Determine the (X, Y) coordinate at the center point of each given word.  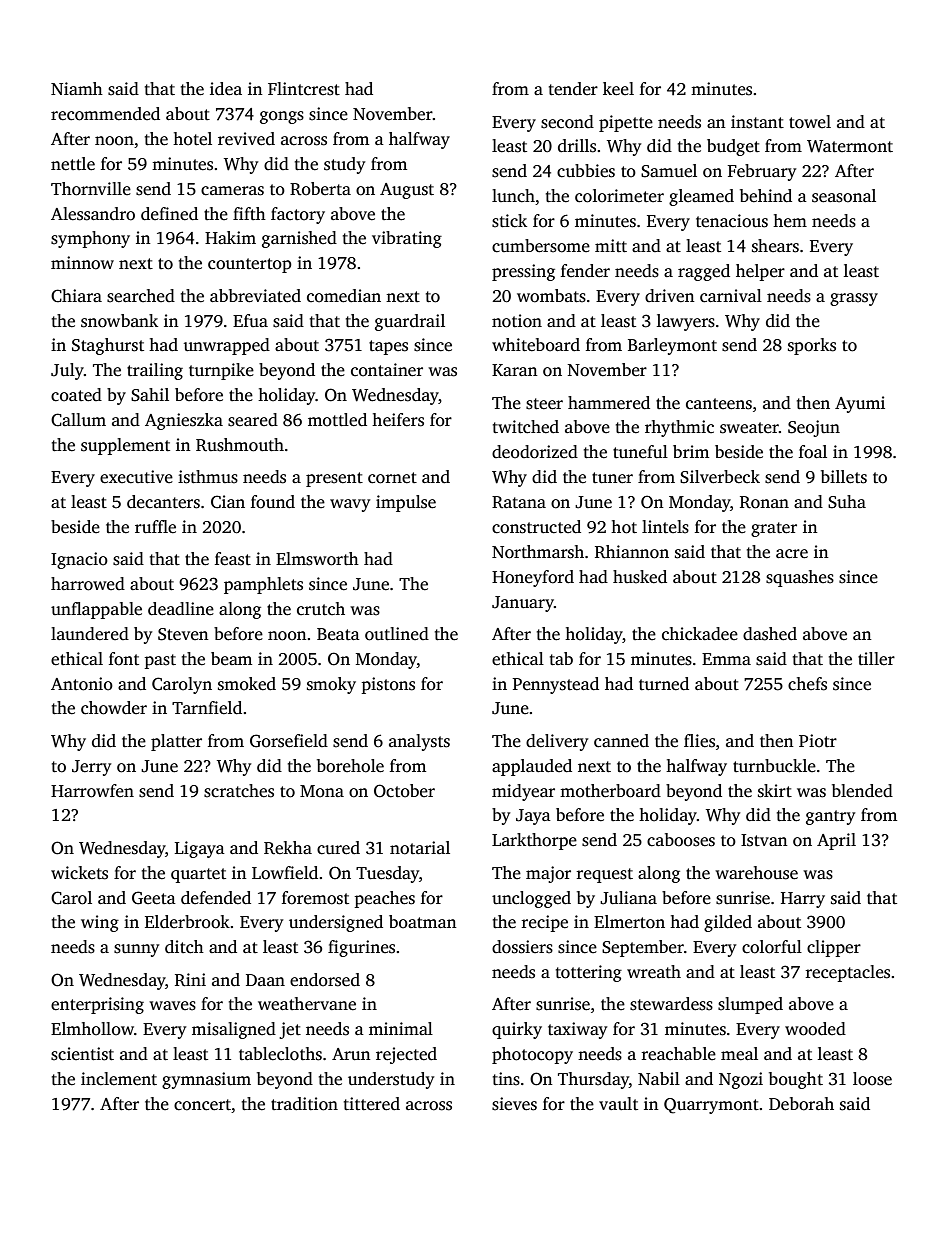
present (334, 479)
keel (618, 89)
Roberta (320, 189)
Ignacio (79, 560)
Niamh (77, 88)
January (523, 604)
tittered (372, 1104)
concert (202, 1105)
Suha (847, 502)
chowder (114, 708)
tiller (876, 659)
